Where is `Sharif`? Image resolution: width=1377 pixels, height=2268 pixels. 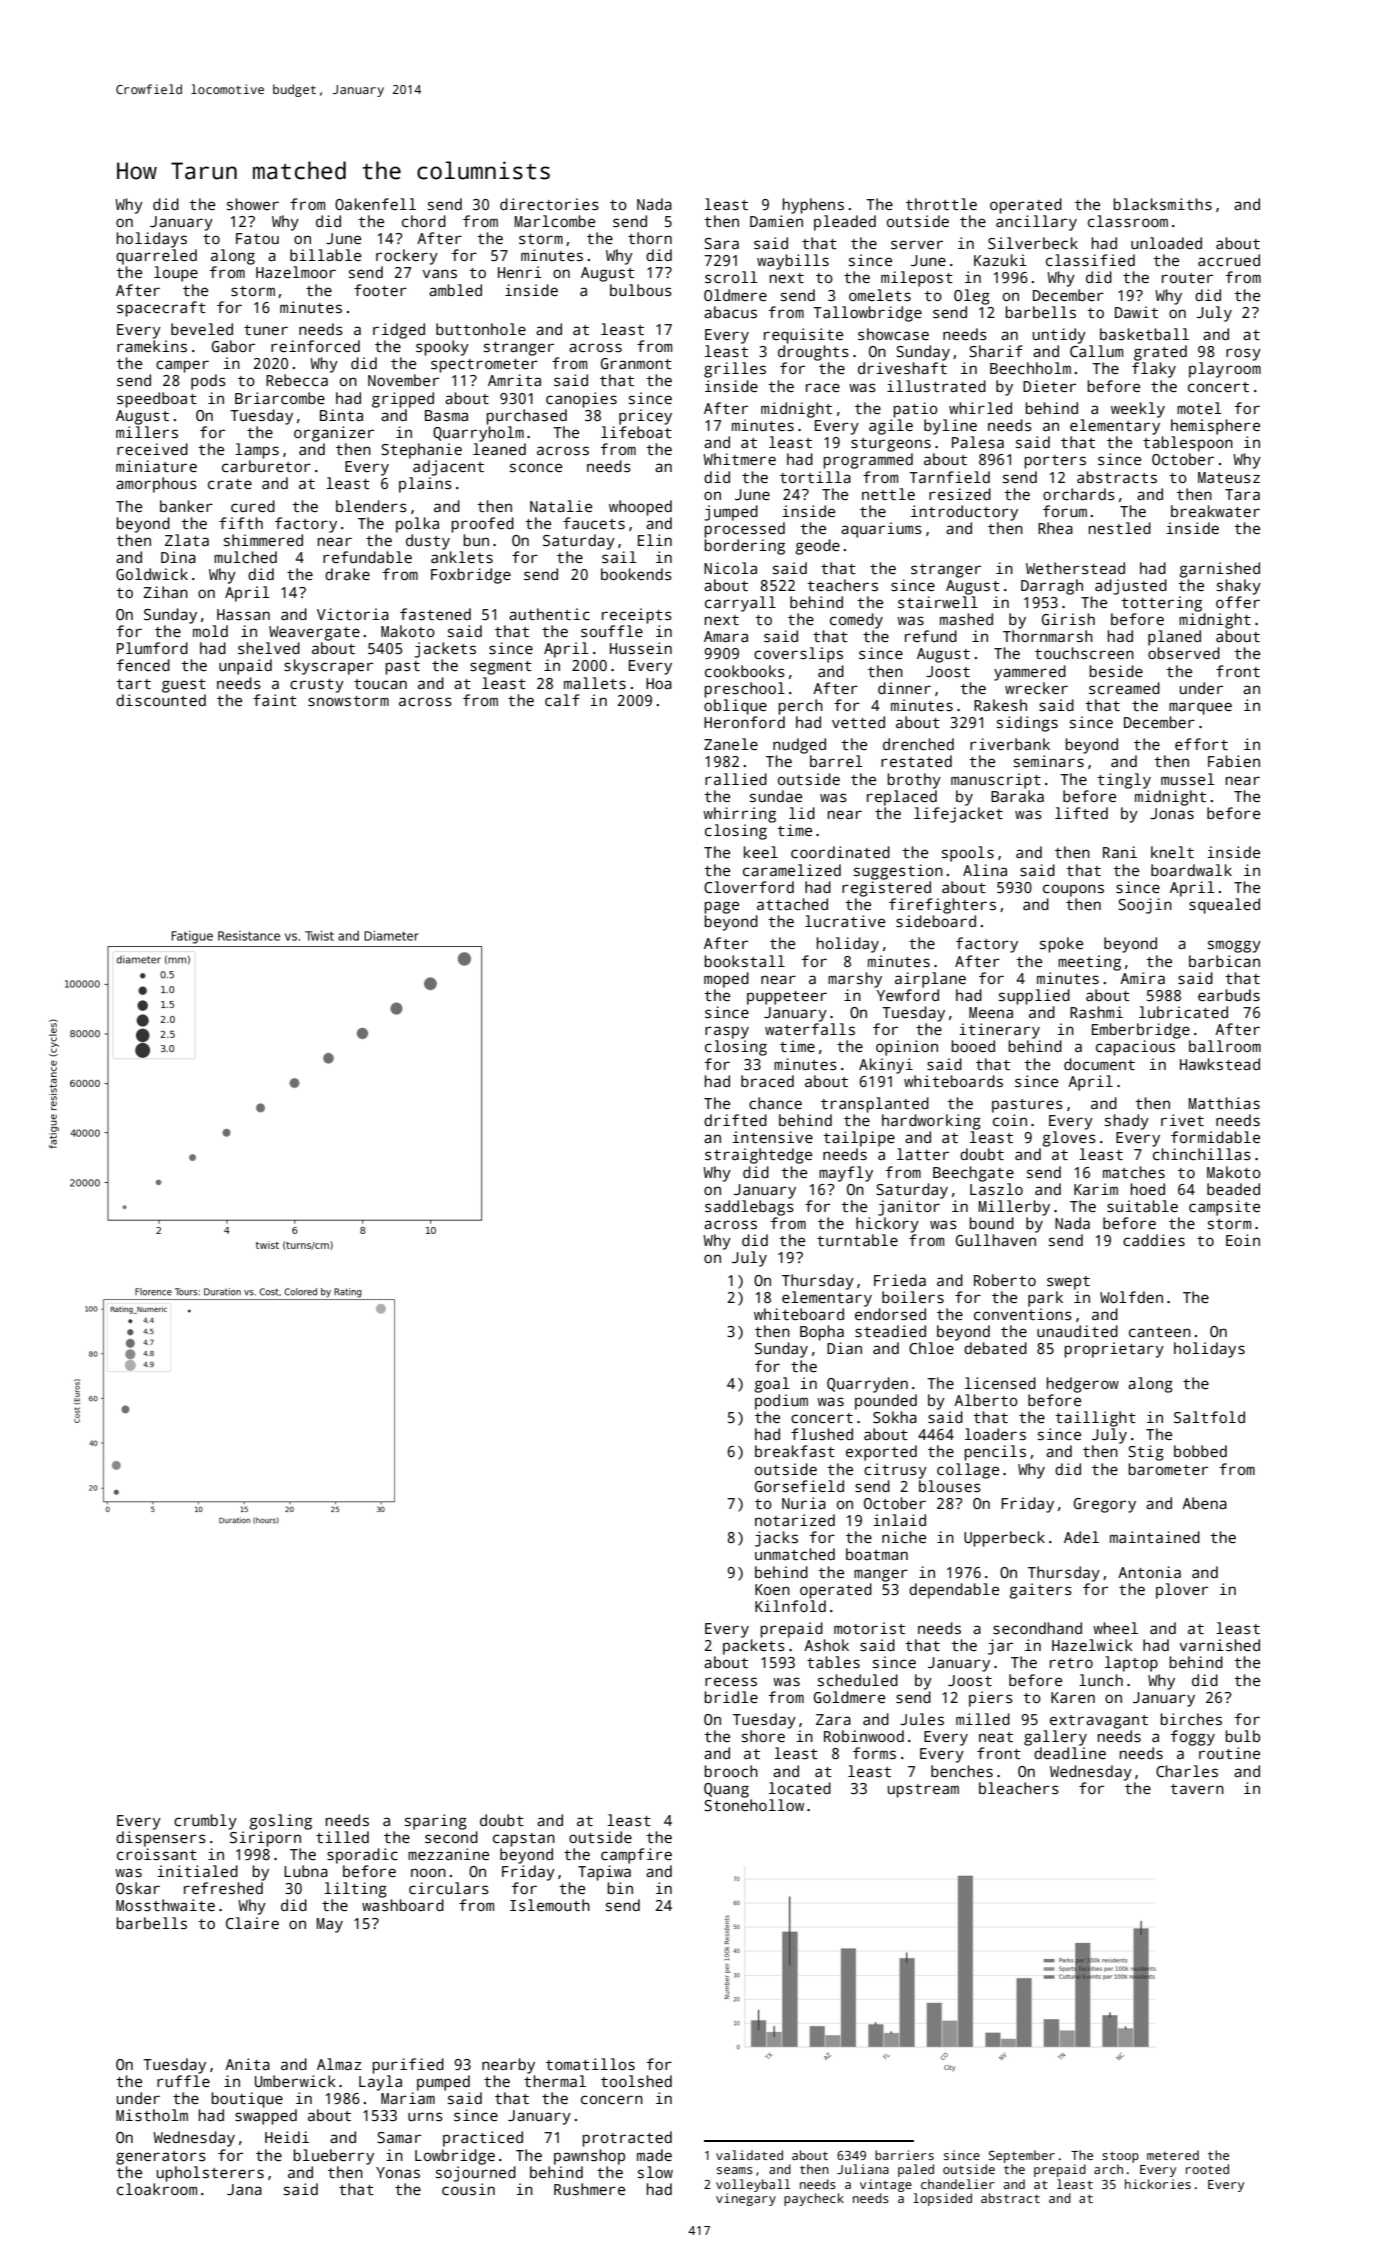 Sharif is located at coordinates (996, 351).
